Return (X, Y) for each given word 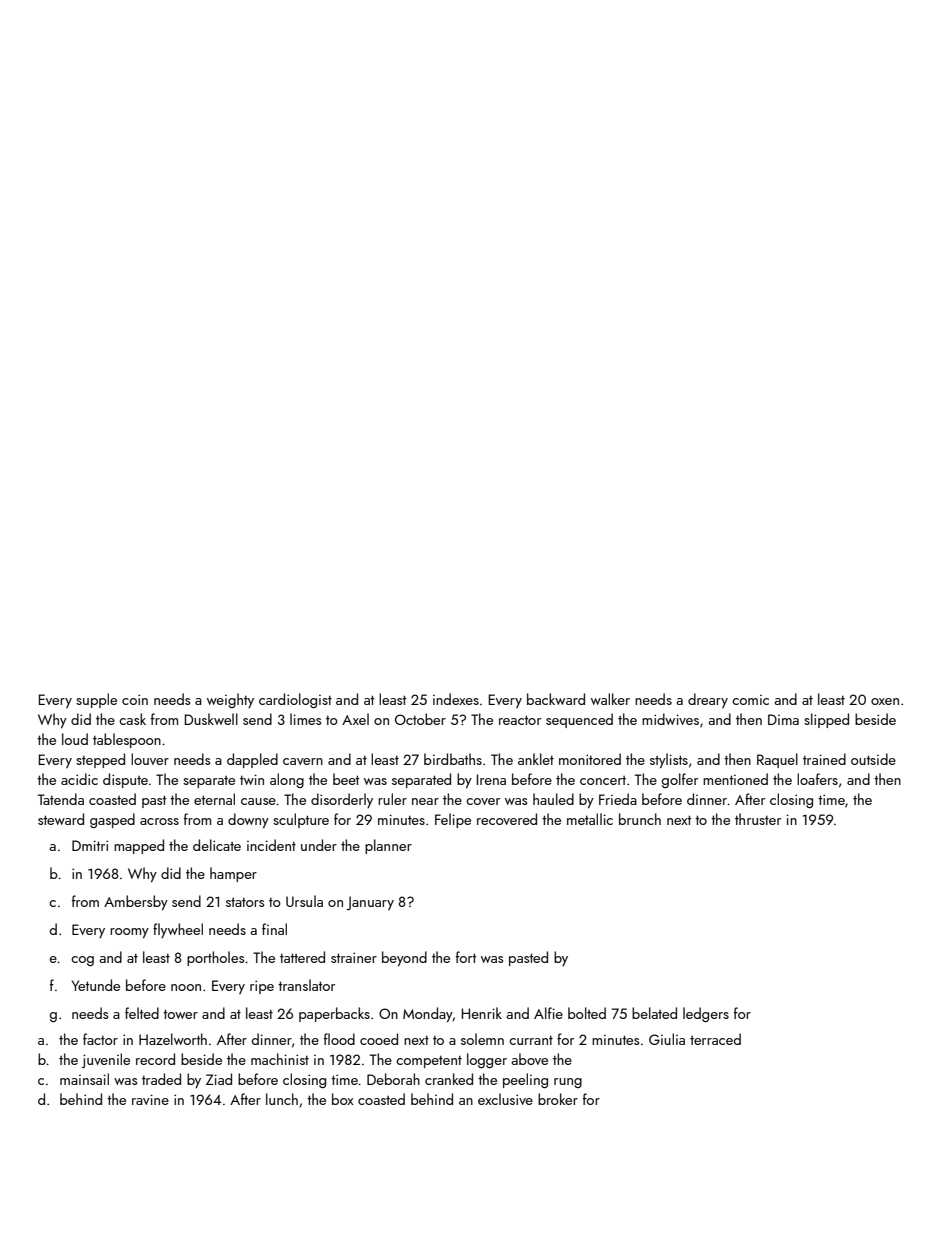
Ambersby (136, 902)
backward (556, 699)
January (370, 903)
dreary (708, 700)
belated (654, 1013)
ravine (150, 1099)
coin (135, 699)
